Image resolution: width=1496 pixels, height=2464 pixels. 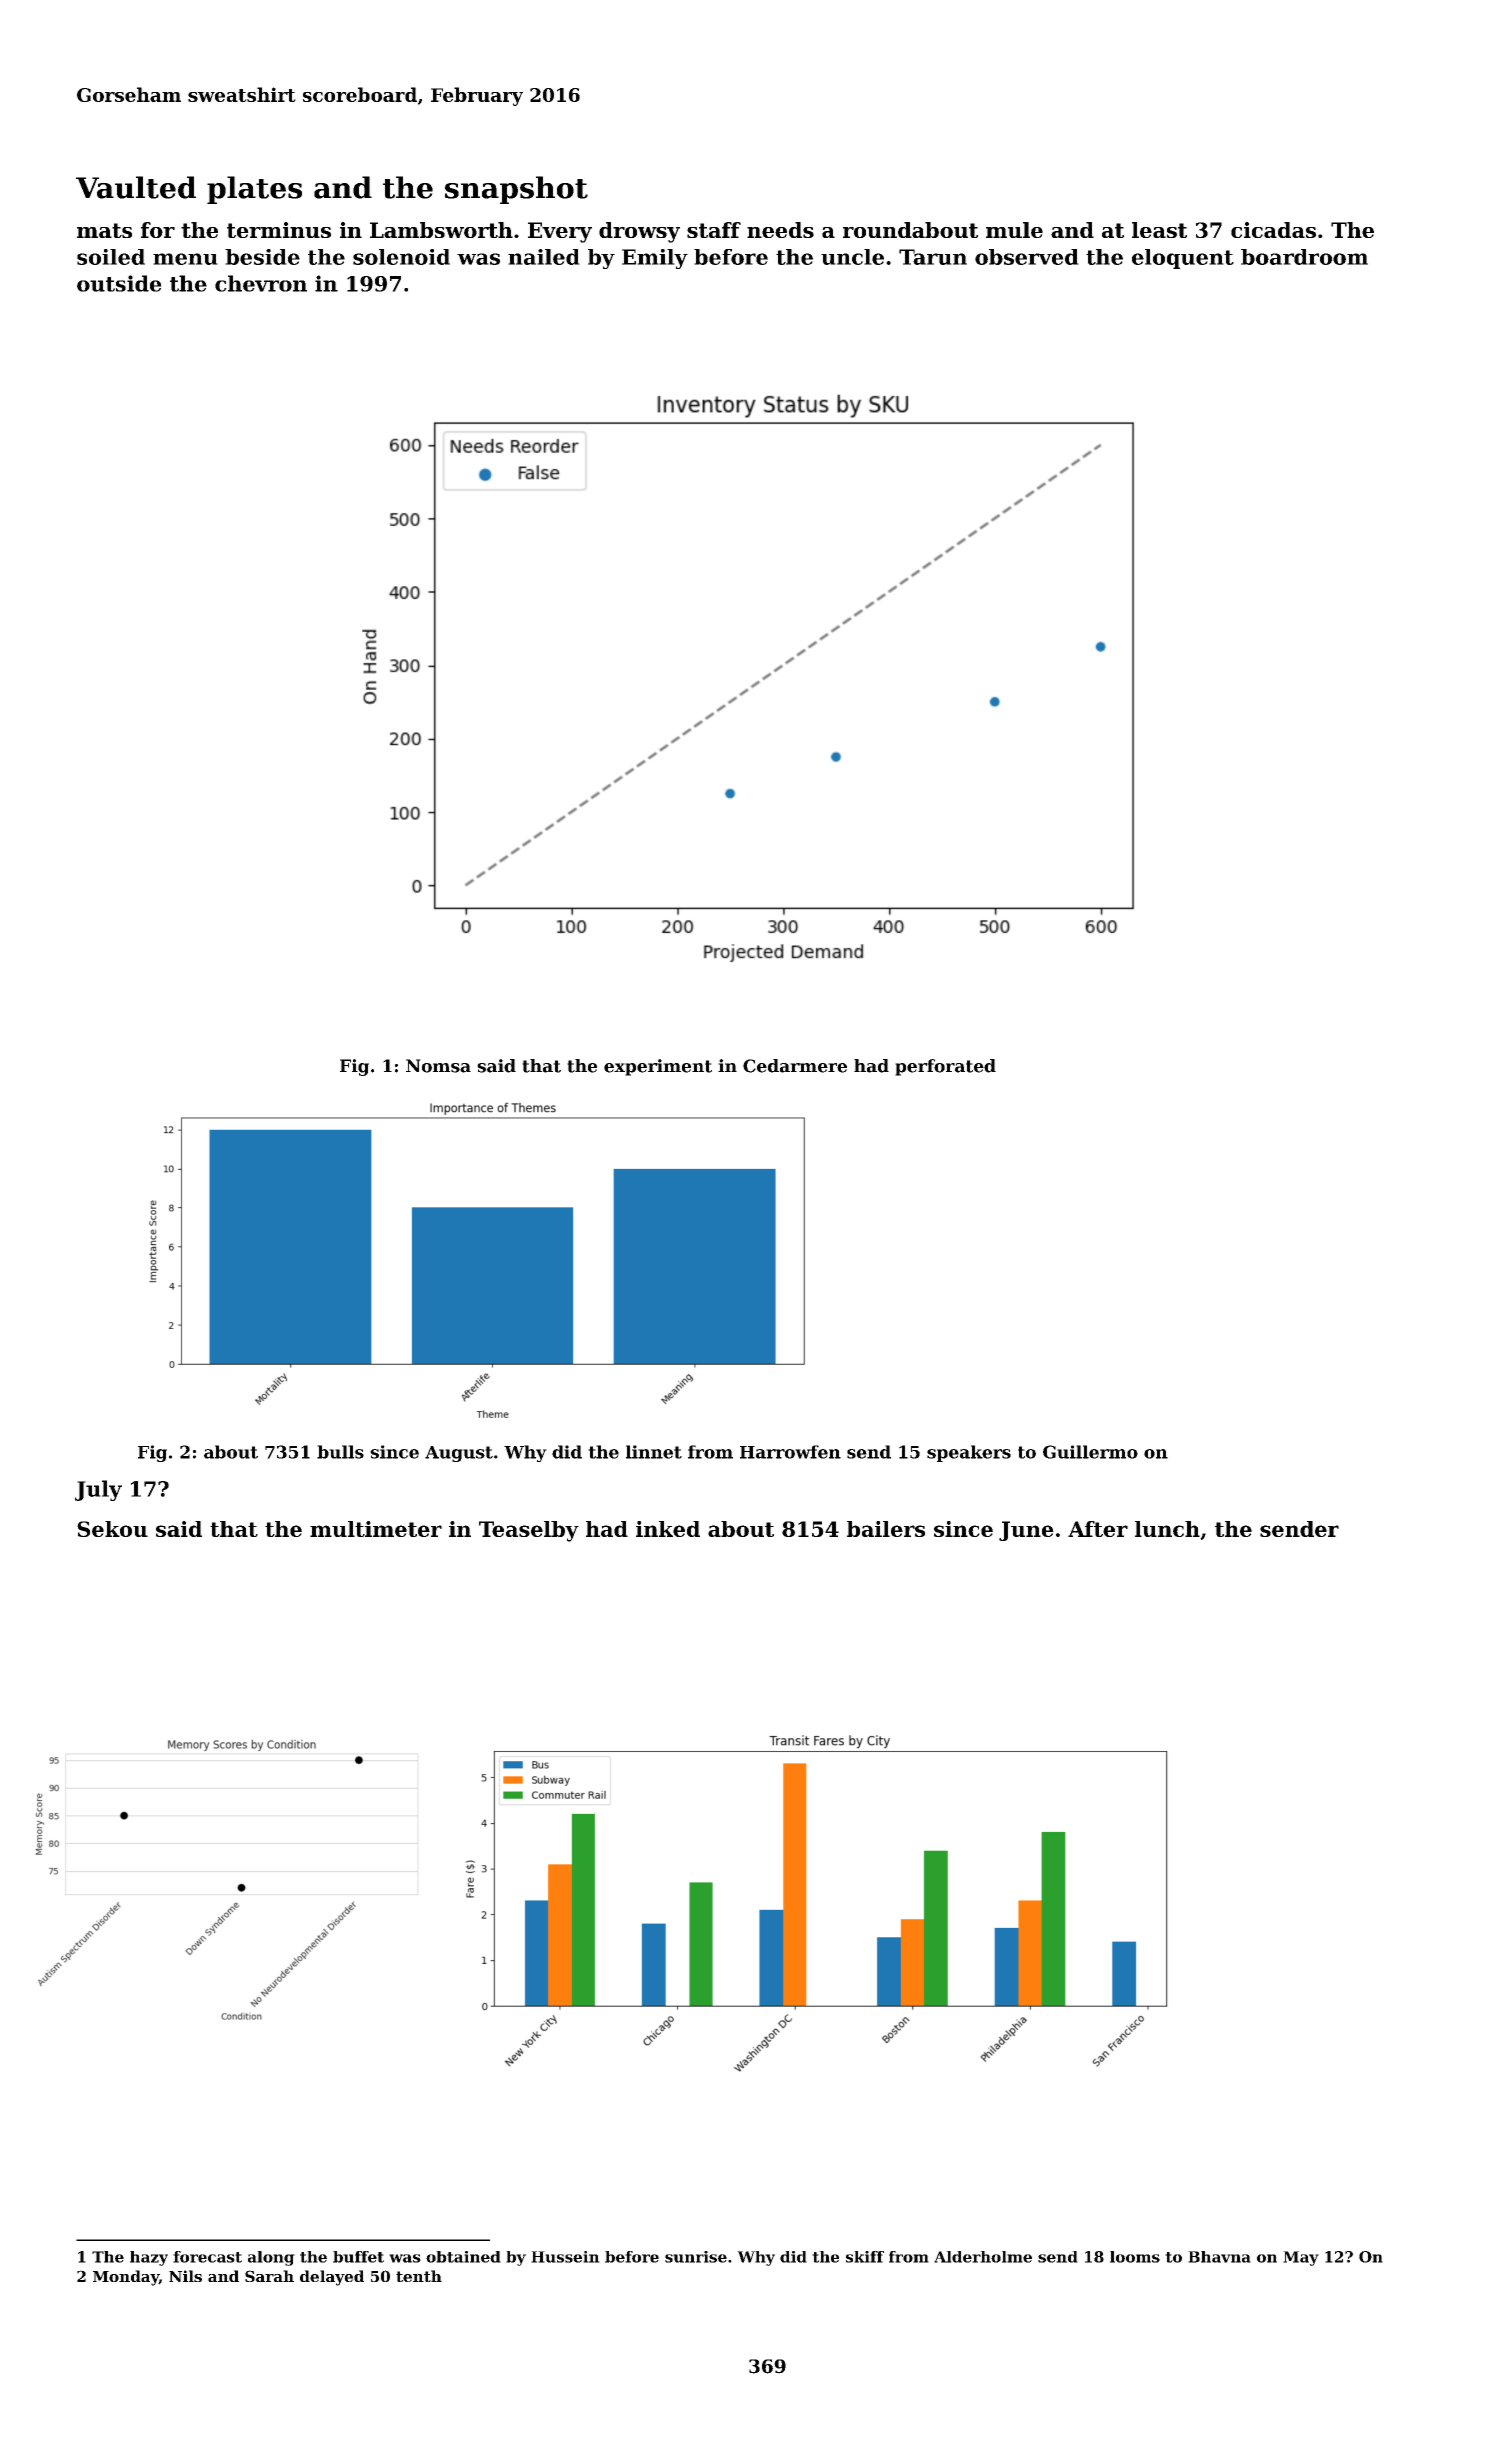 I want to click on Emily, so click(x=655, y=259).
